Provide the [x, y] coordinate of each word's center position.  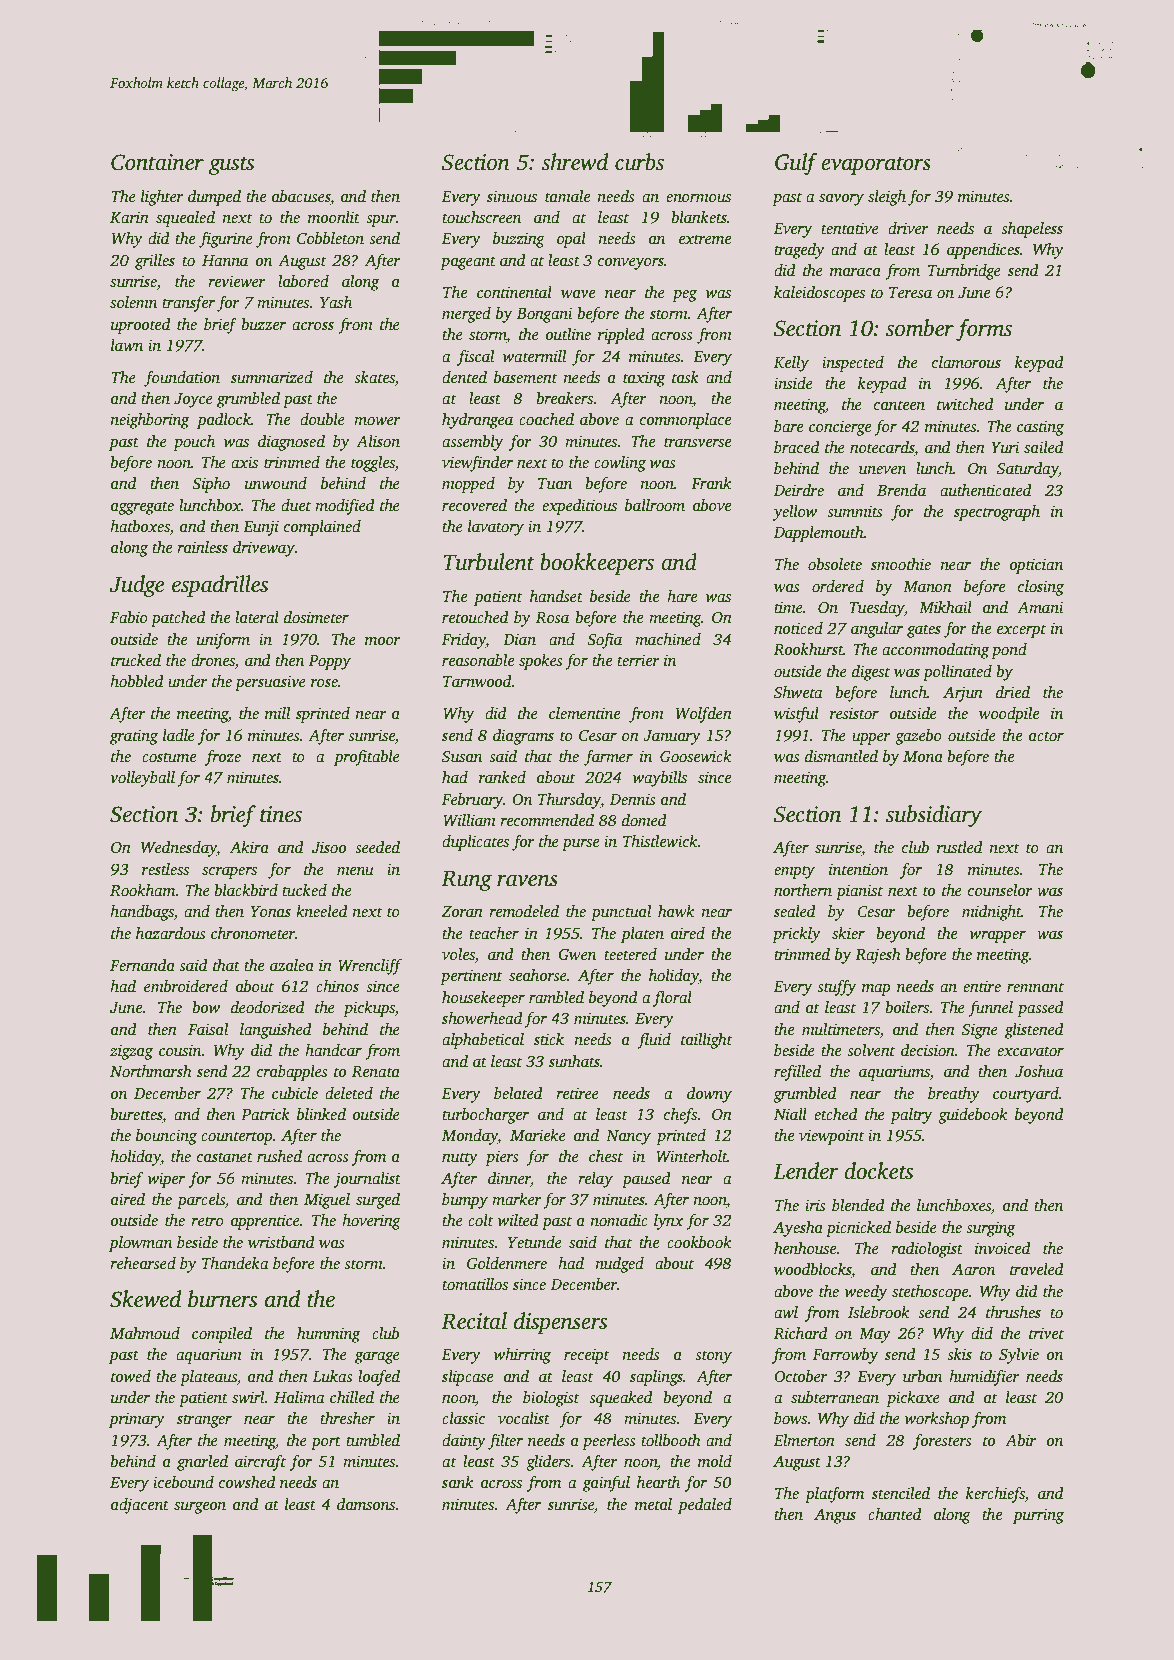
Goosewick [696, 756]
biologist [551, 1399]
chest [606, 1156]
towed [131, 1376]
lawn [127, 345]
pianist [859, 892]
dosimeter [316, 617]
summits [855, 511]
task [685, 377]
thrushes [1013, 1312]
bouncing [166, 1137]
